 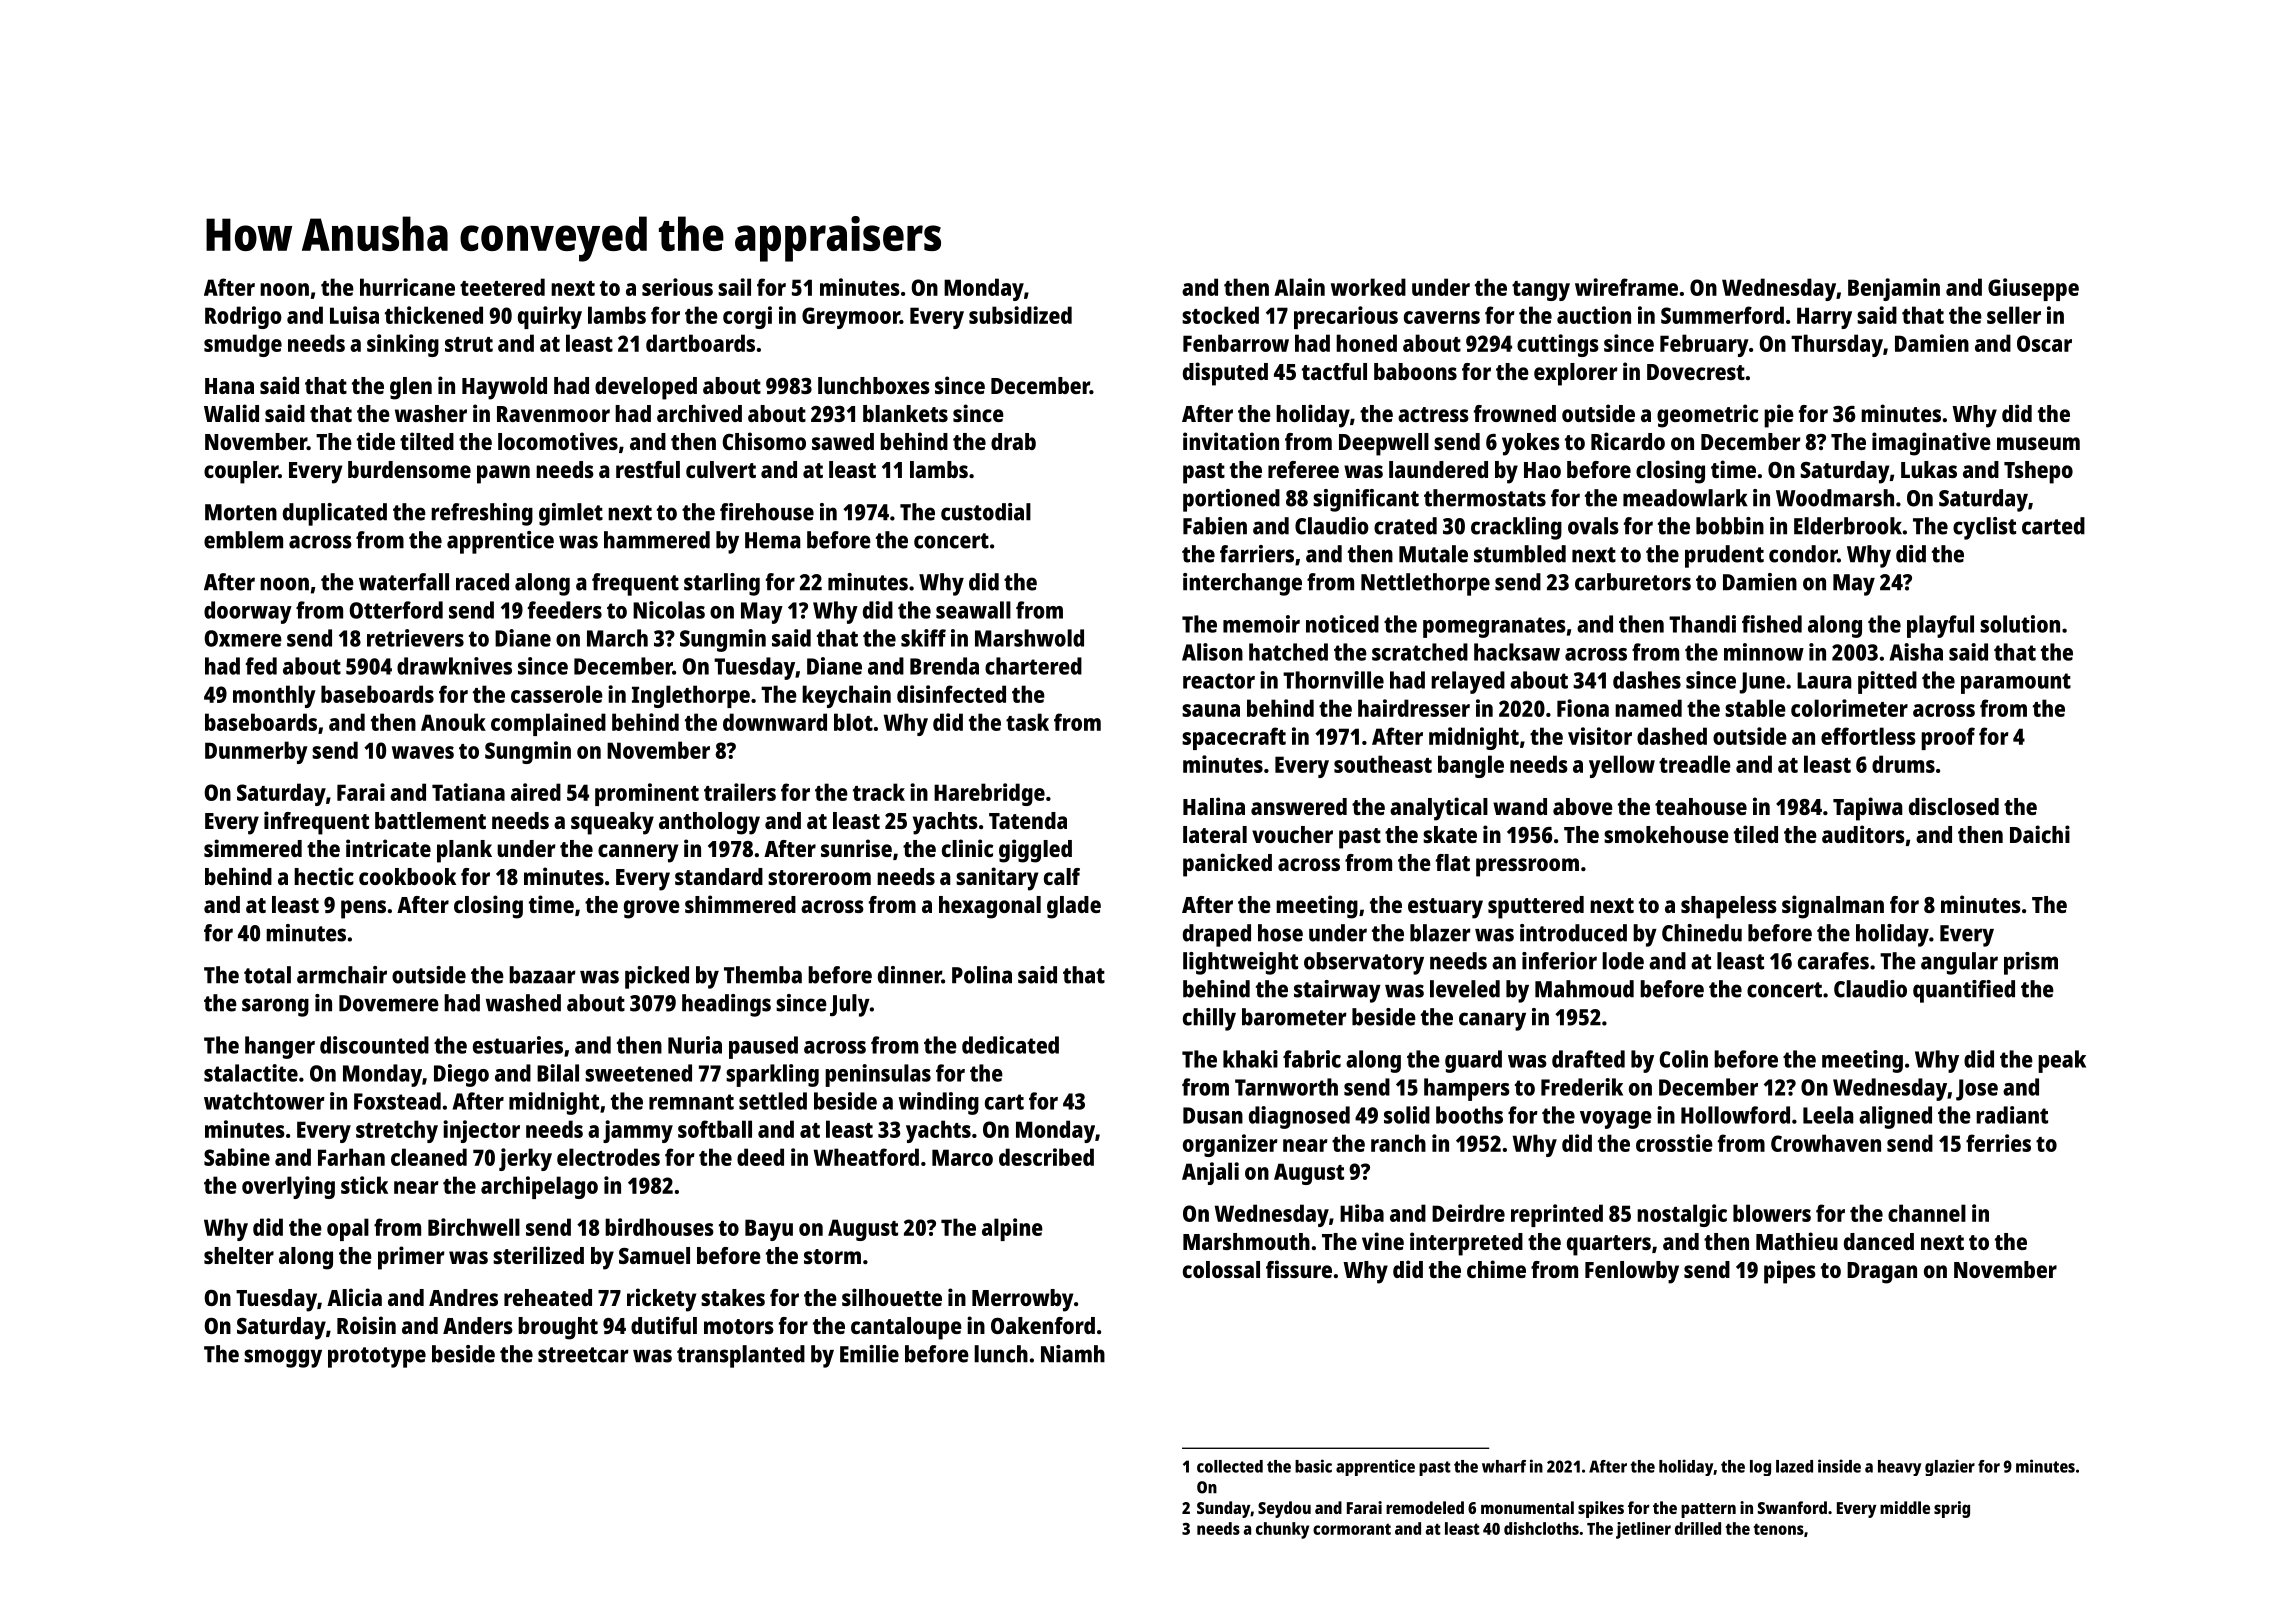 I want to click on shelter, so click(x=239, y=1255).
